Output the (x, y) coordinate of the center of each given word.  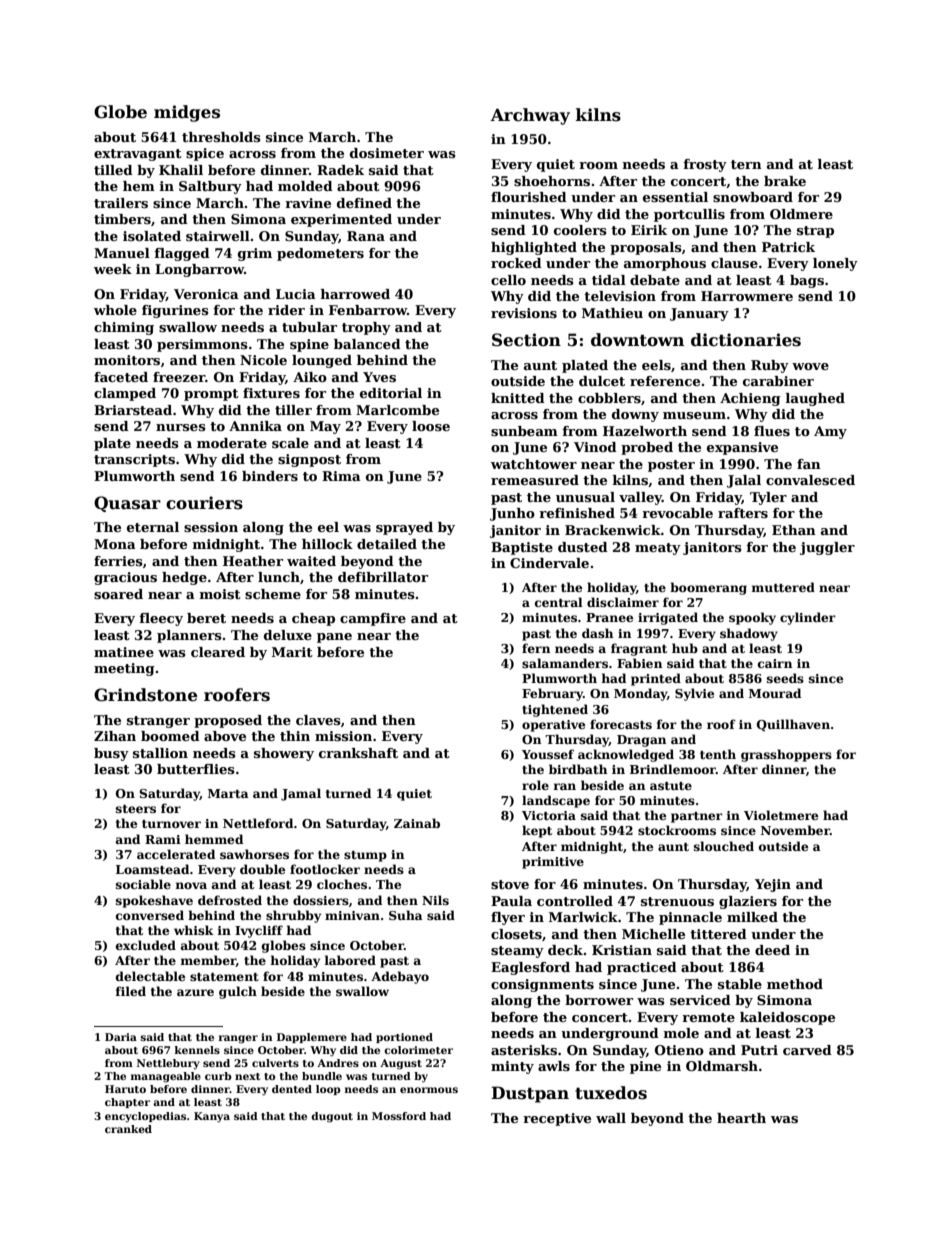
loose (431, 426)
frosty (705, 165)
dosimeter (387, 153)
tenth (718, 754)
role (535, 785)
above (225, 736)
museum (694, 415)
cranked (128, 1129)
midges (187, 113)
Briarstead (133, 410)
